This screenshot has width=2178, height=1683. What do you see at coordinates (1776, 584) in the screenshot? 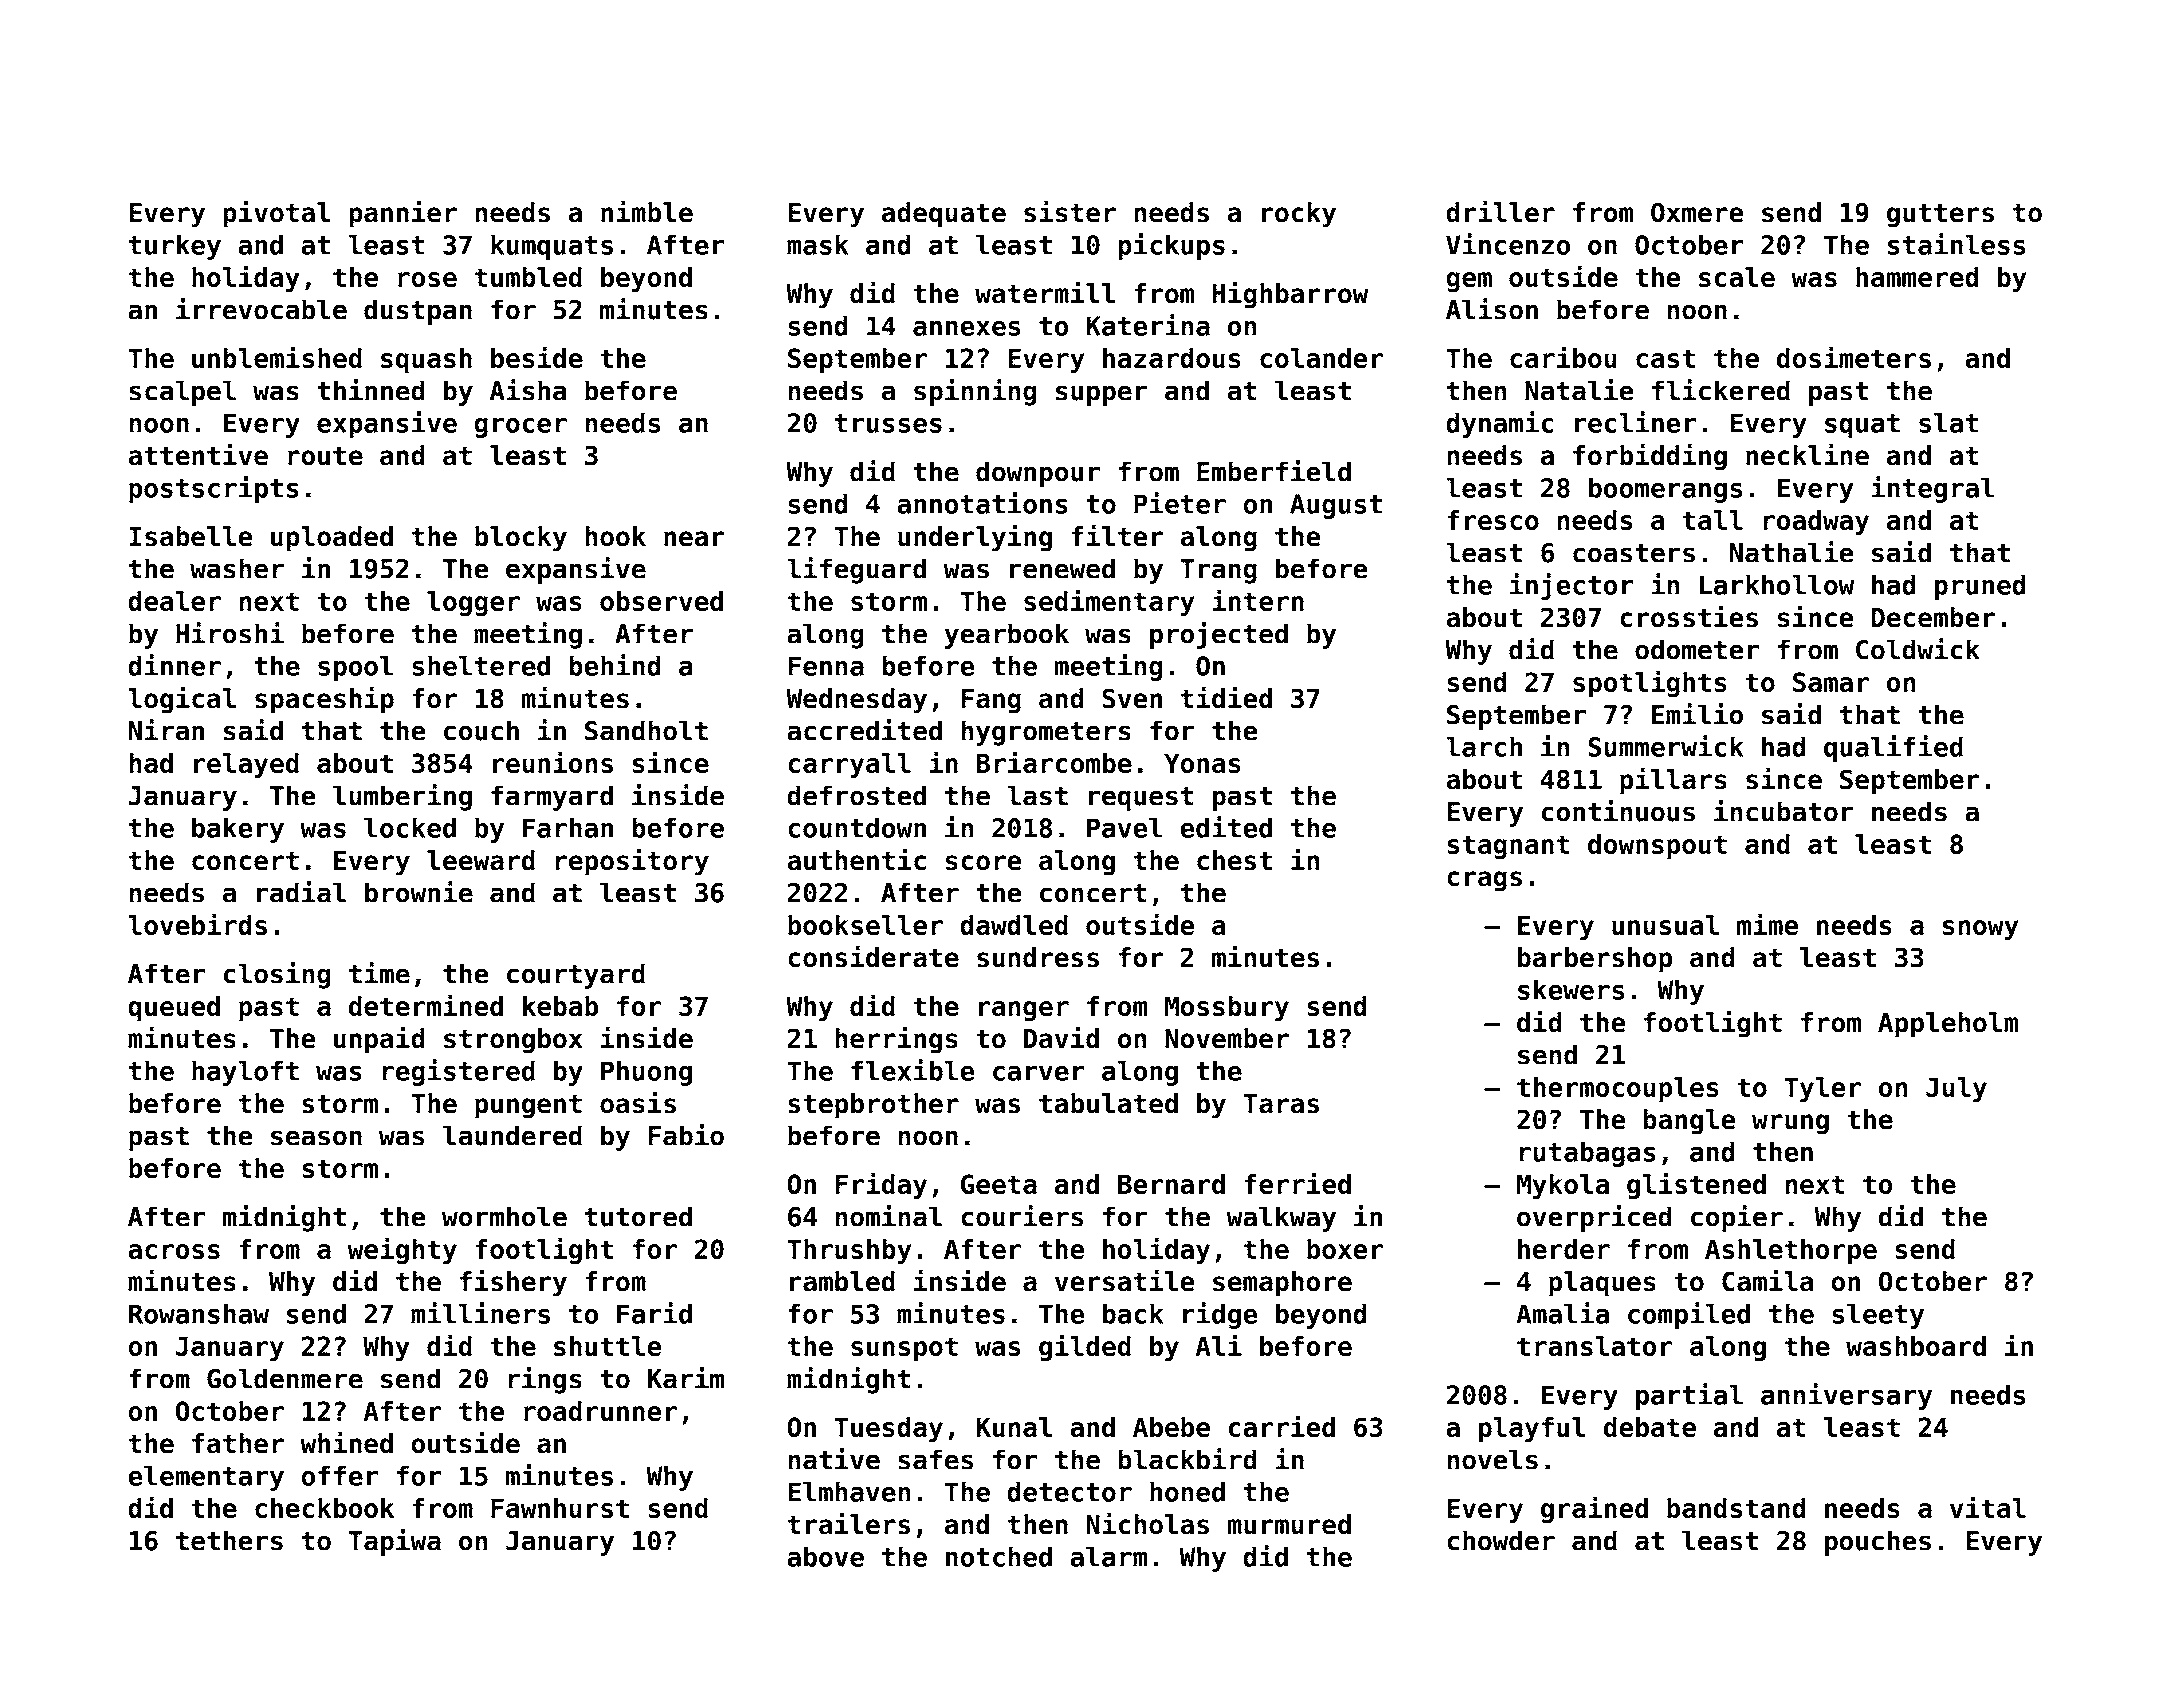
I see `Larkhollow` at bounding box center [1776, 584].
